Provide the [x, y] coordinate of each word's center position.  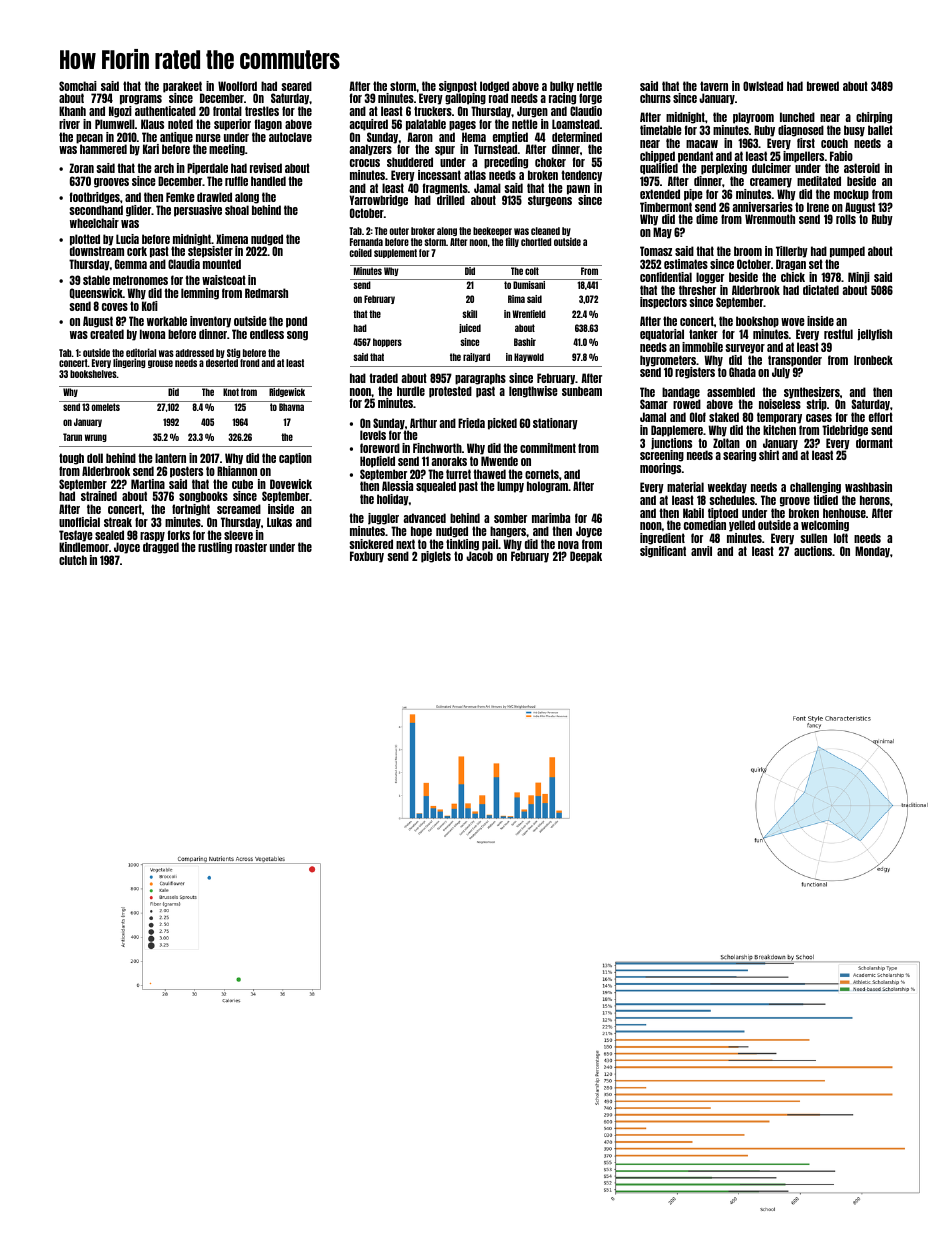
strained [99, 496]
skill [469, 314]
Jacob [479, 556]
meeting [227, 150]
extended [660, 194]
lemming [200, 294]
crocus [365, 163]
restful [838, 334]
